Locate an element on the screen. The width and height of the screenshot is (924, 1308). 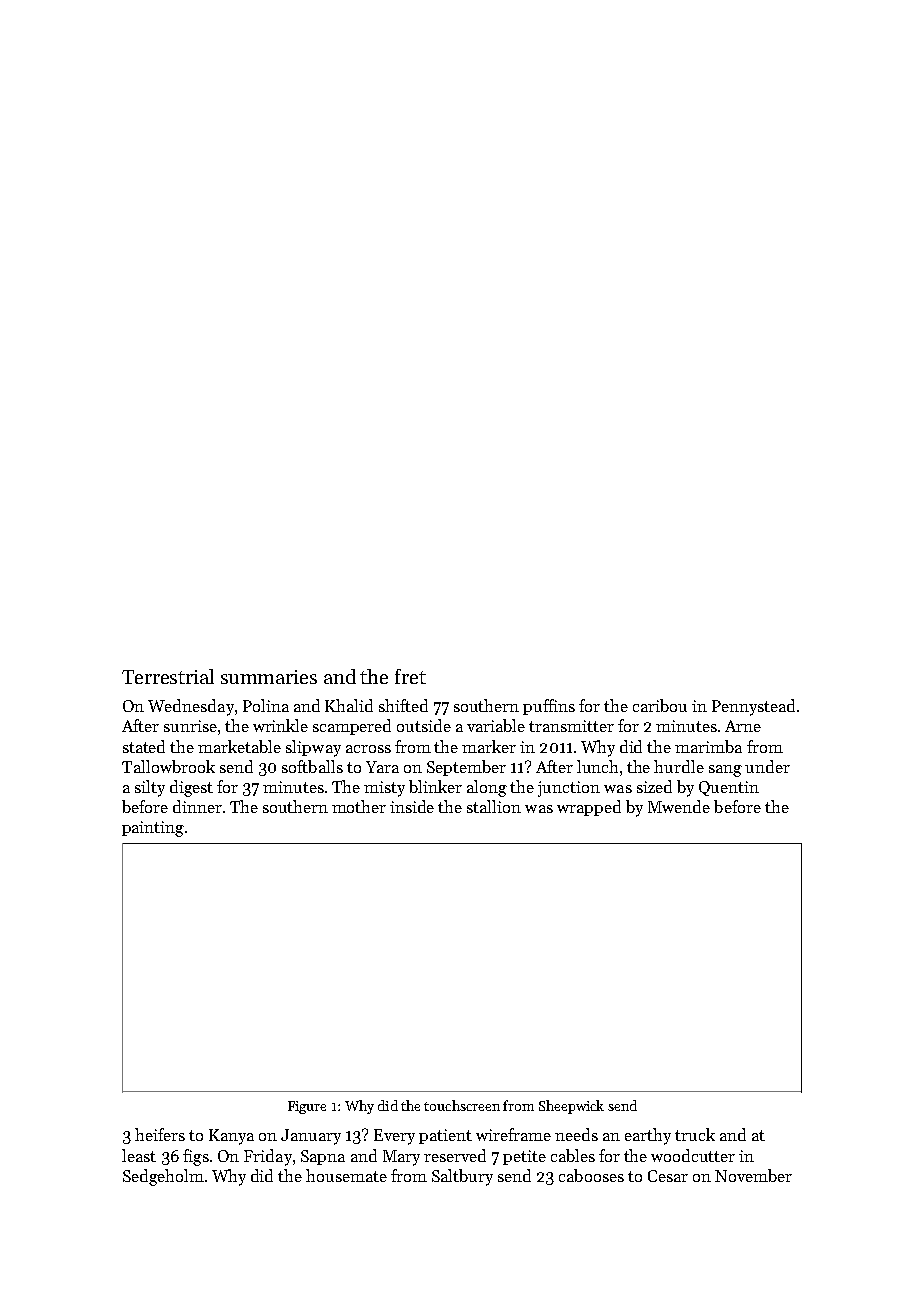
fret is located at coordinates (410, 676).
